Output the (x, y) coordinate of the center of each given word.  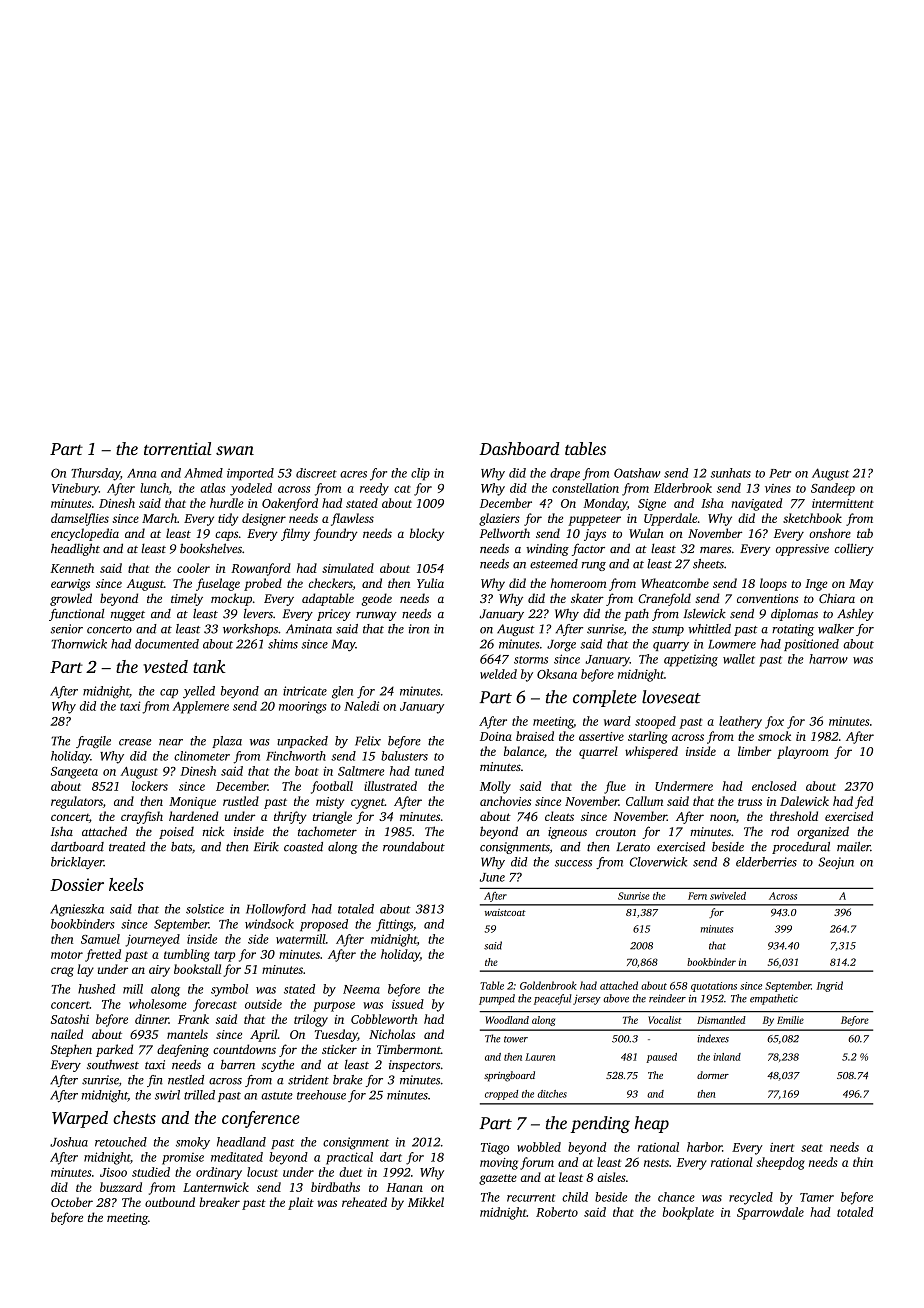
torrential (177, 448)
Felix (368, 741)
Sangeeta (74, 773)
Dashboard (519, 448)
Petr (780, 473)
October (72, 1202)
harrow (828, 659)
